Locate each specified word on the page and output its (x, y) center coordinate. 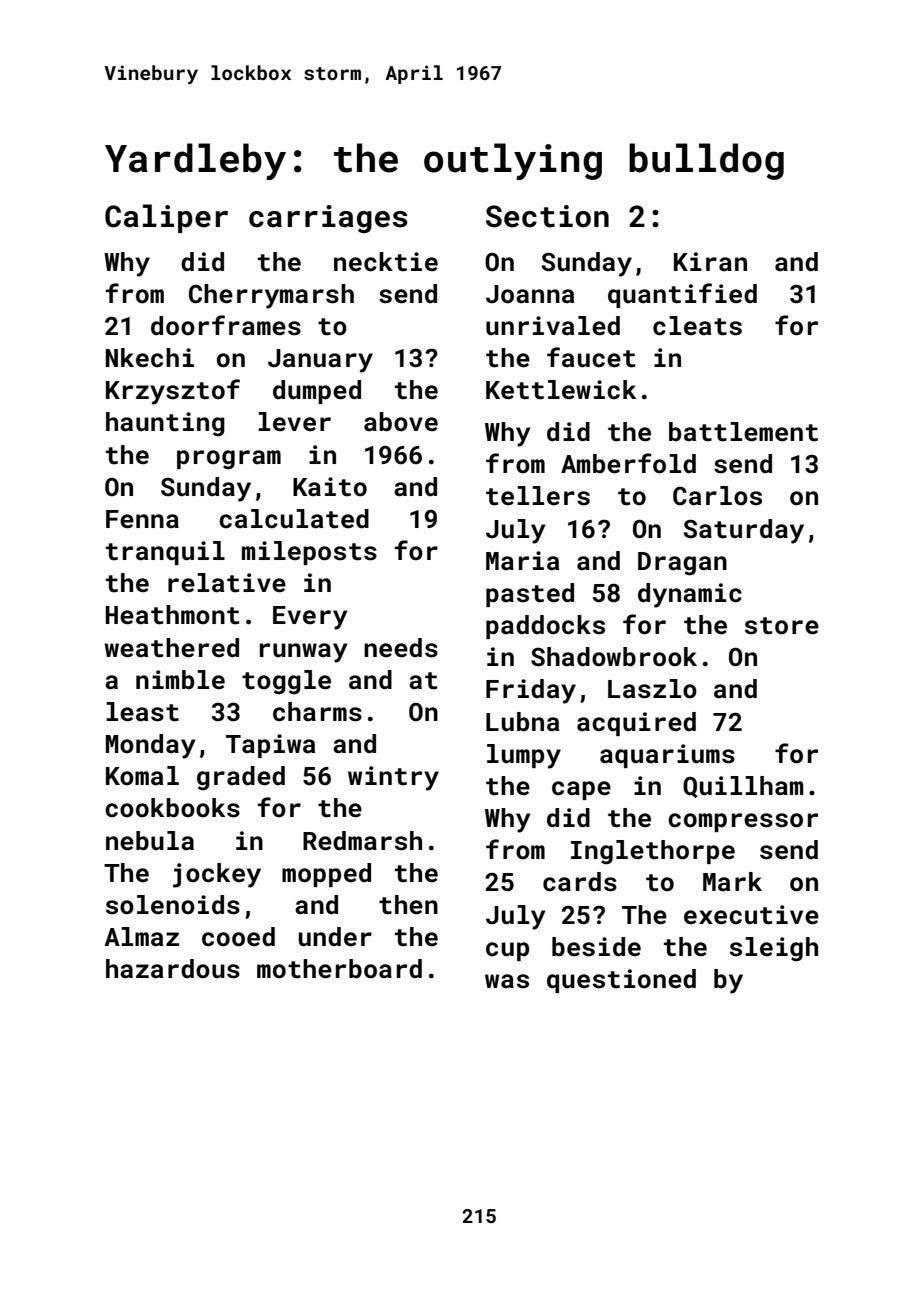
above (401, 422)
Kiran (710, 261)
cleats (697, 326)
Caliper (166, 218)
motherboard (339, 969)
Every (310, 618)
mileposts (309, 553)
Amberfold (628, 463)
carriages (328, 219)
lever (294, 422)
